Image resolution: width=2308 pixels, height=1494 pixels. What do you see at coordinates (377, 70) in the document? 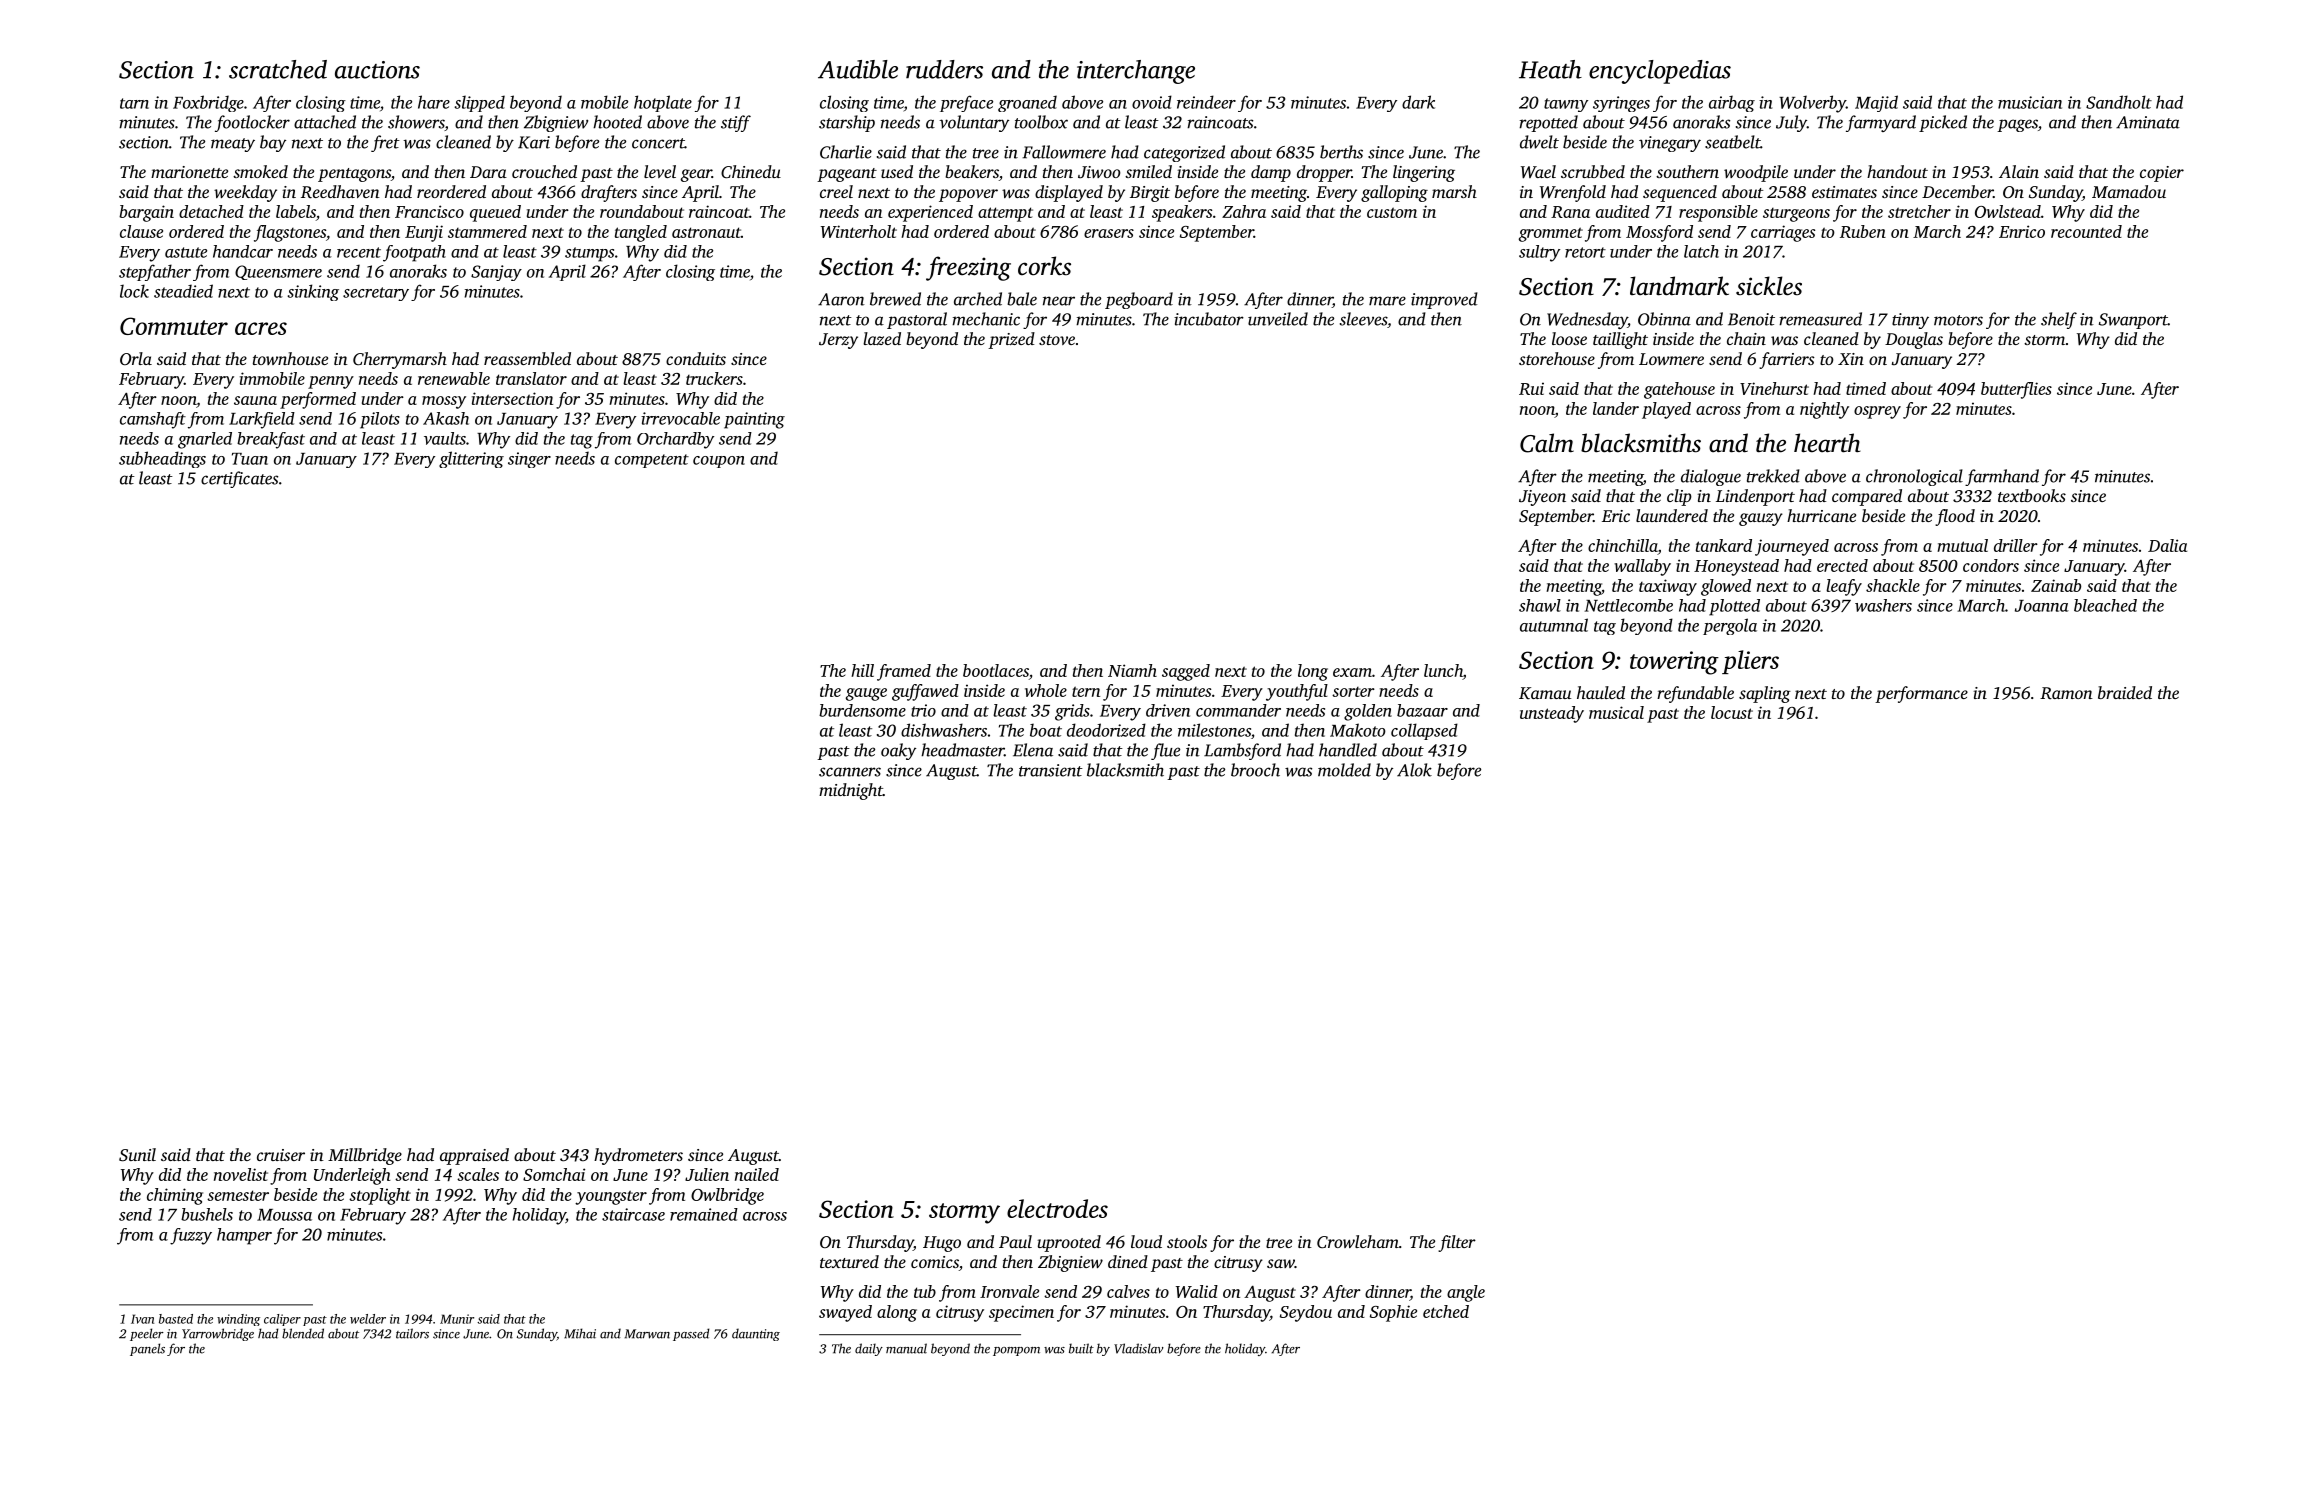
I see `auctions` at bounding box center [377, 70].
